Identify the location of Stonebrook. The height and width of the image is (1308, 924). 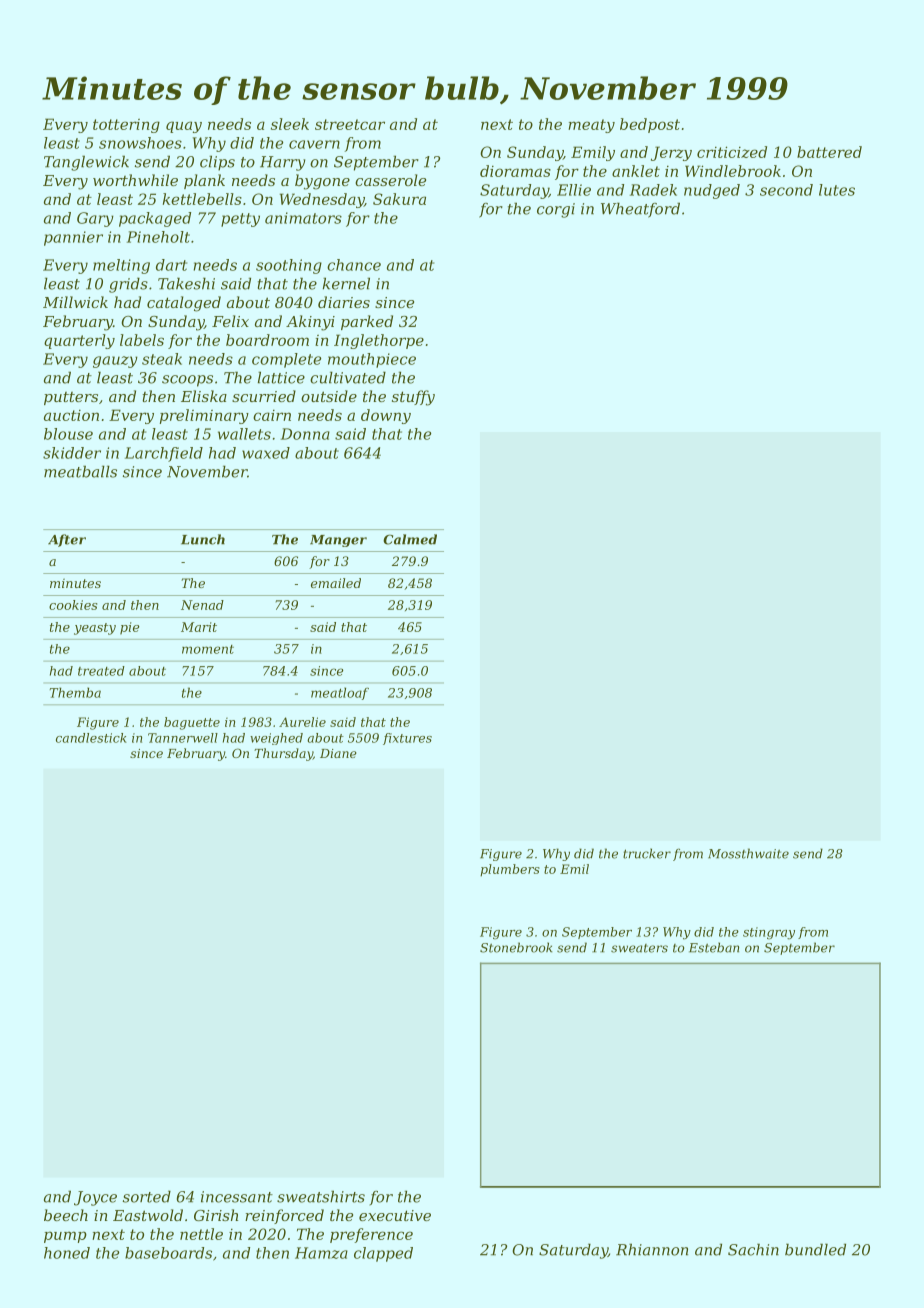
(516, 947).
